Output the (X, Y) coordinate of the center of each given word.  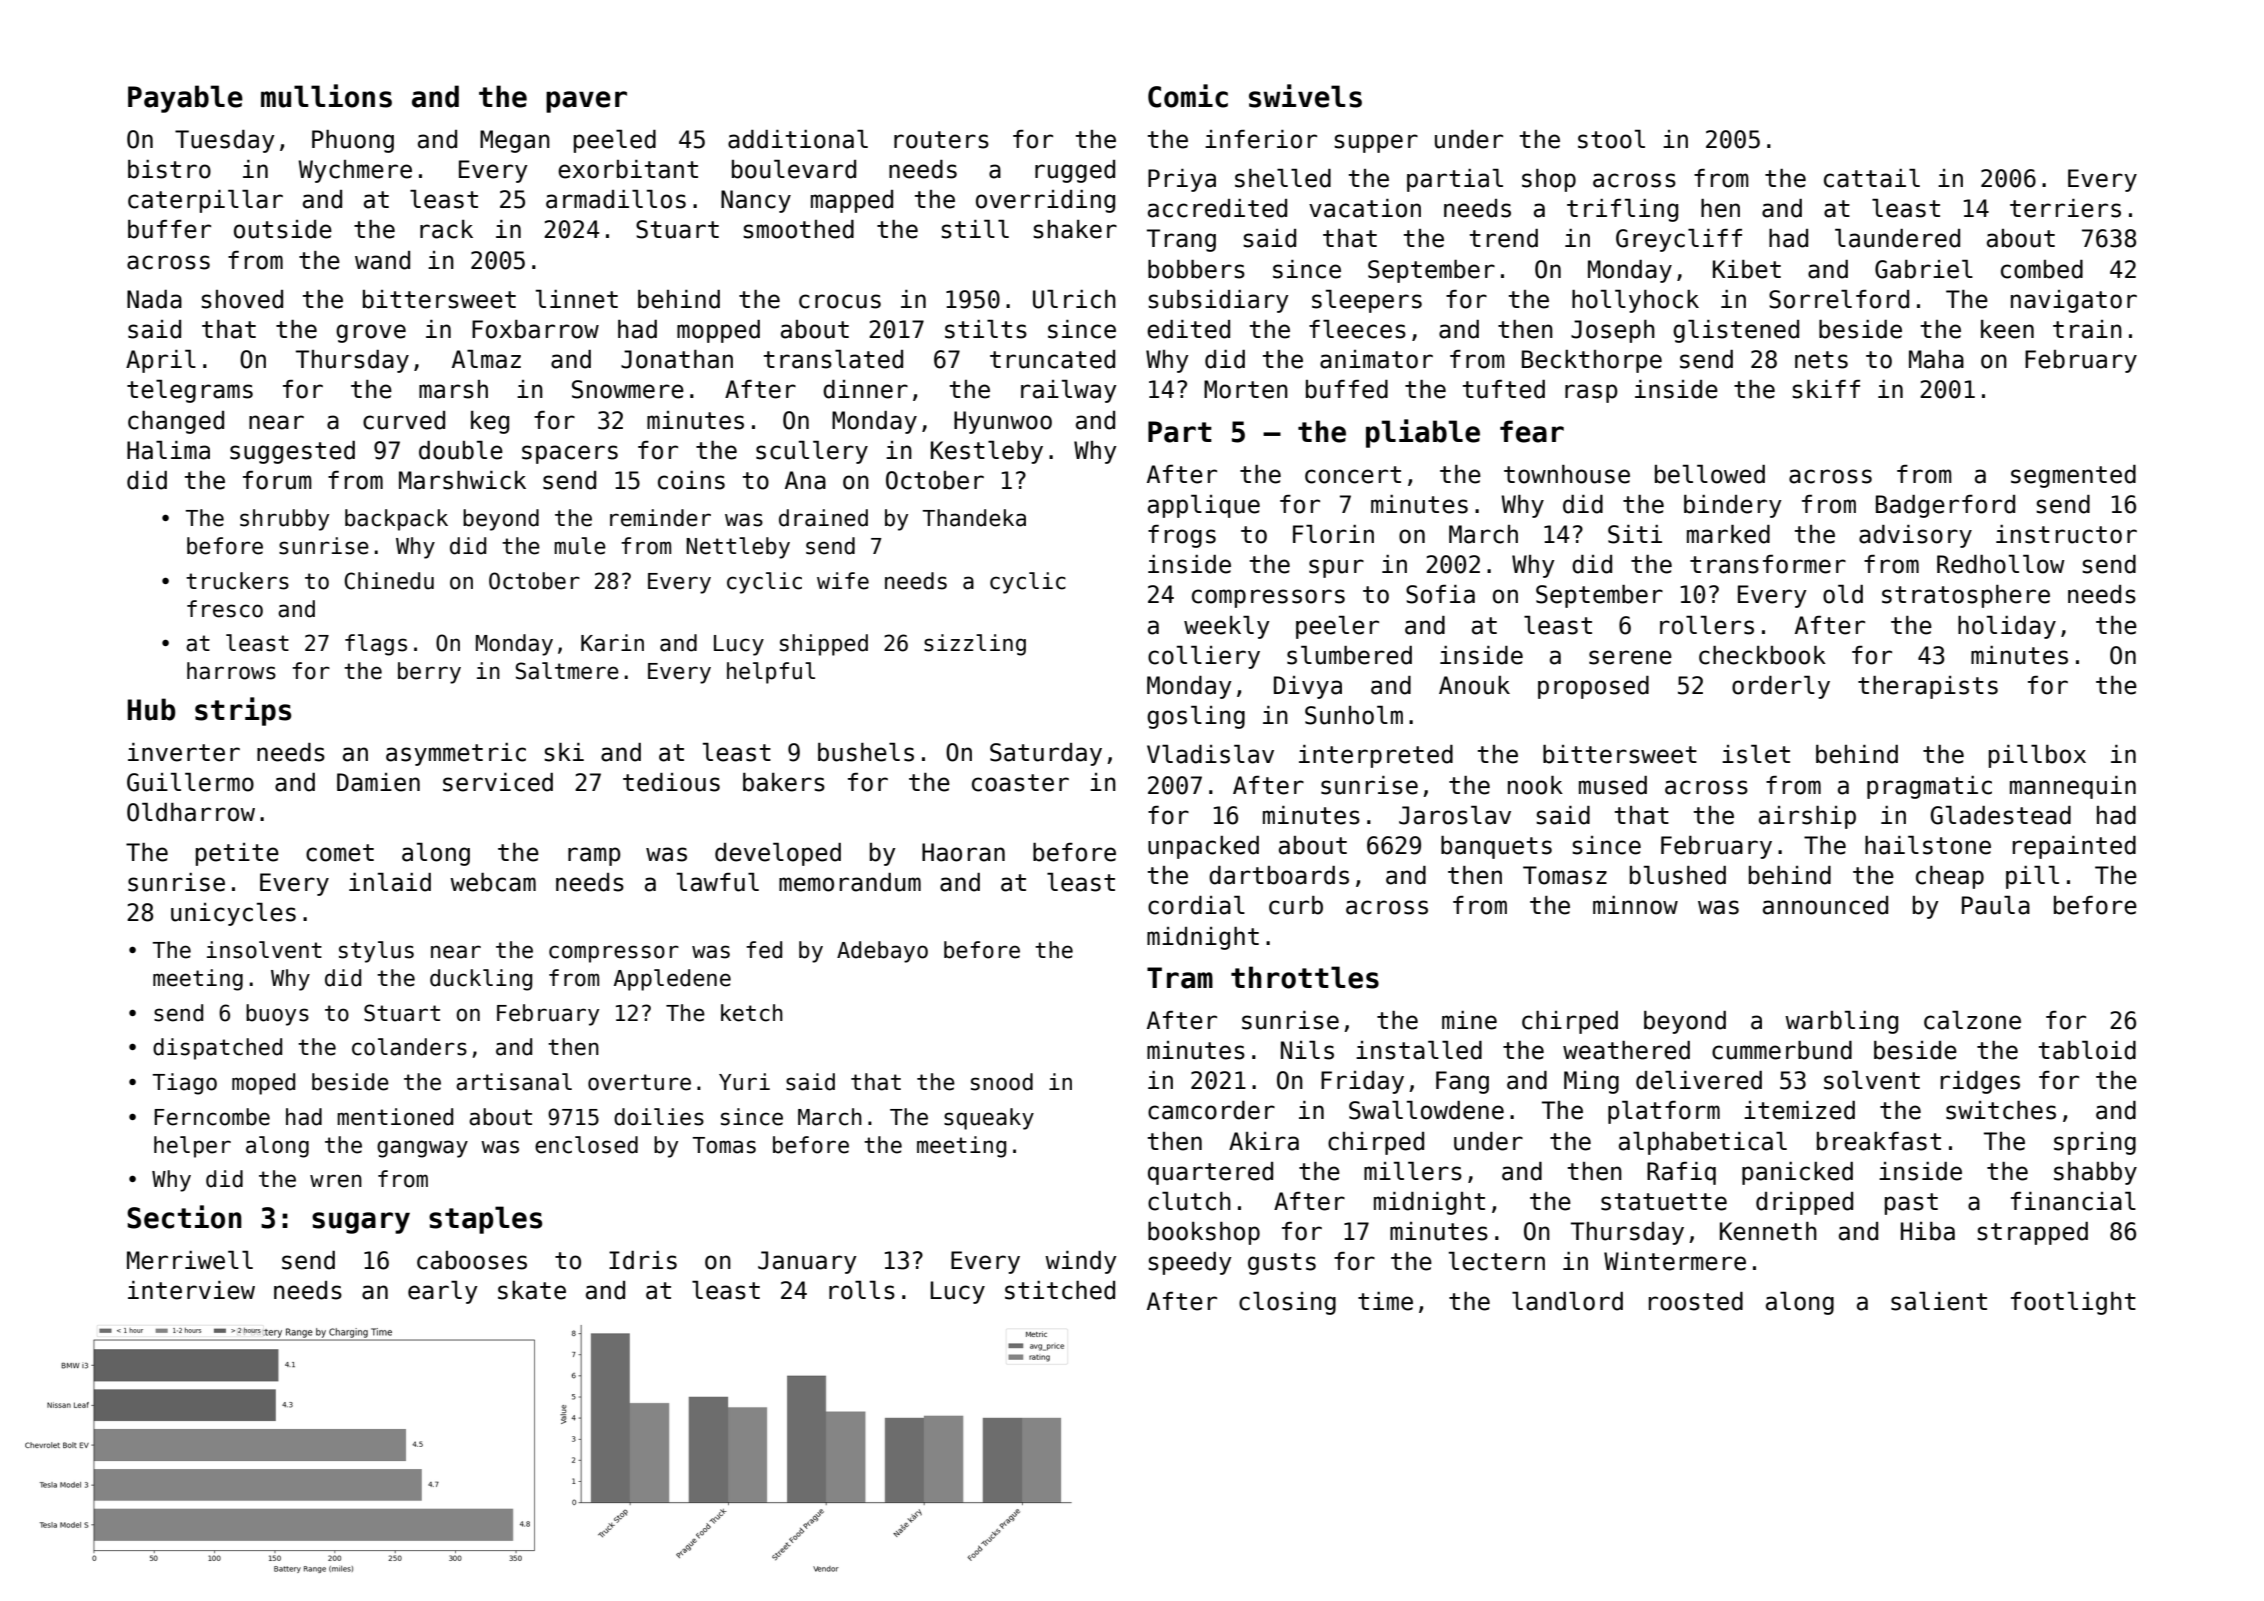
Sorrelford (1839, 299)
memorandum (850, 882)
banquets (1496, 847)
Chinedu (389, 581)
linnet (577, 299)
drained (823, 518)
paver (586, 102)
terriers (2065, 208)
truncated (1052, 359)
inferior (1261, 139)
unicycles (233, 914)
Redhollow (2001, 564)
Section (184, 1217)
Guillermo (190, 782)
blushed (1678, 875)
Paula (1996, 905)
